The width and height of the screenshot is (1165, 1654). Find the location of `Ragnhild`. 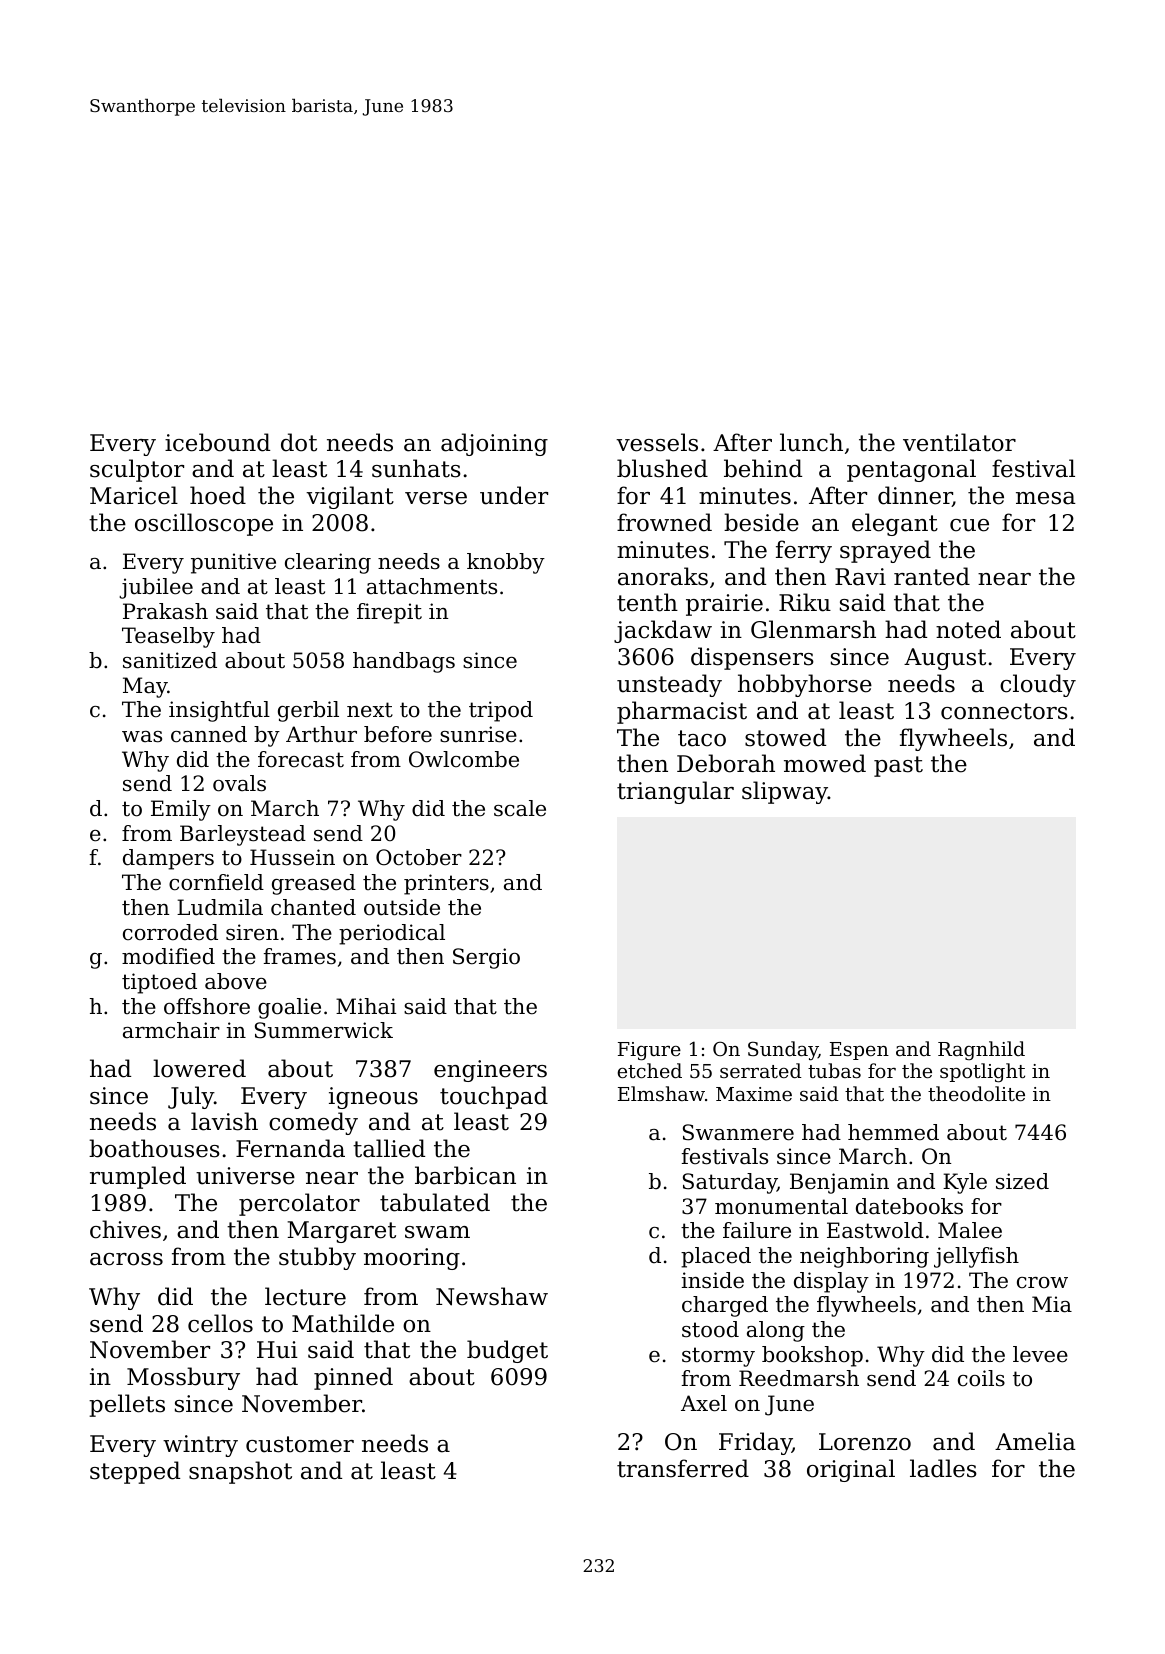

Ragnhild is located at coordinates (981, 1051).
